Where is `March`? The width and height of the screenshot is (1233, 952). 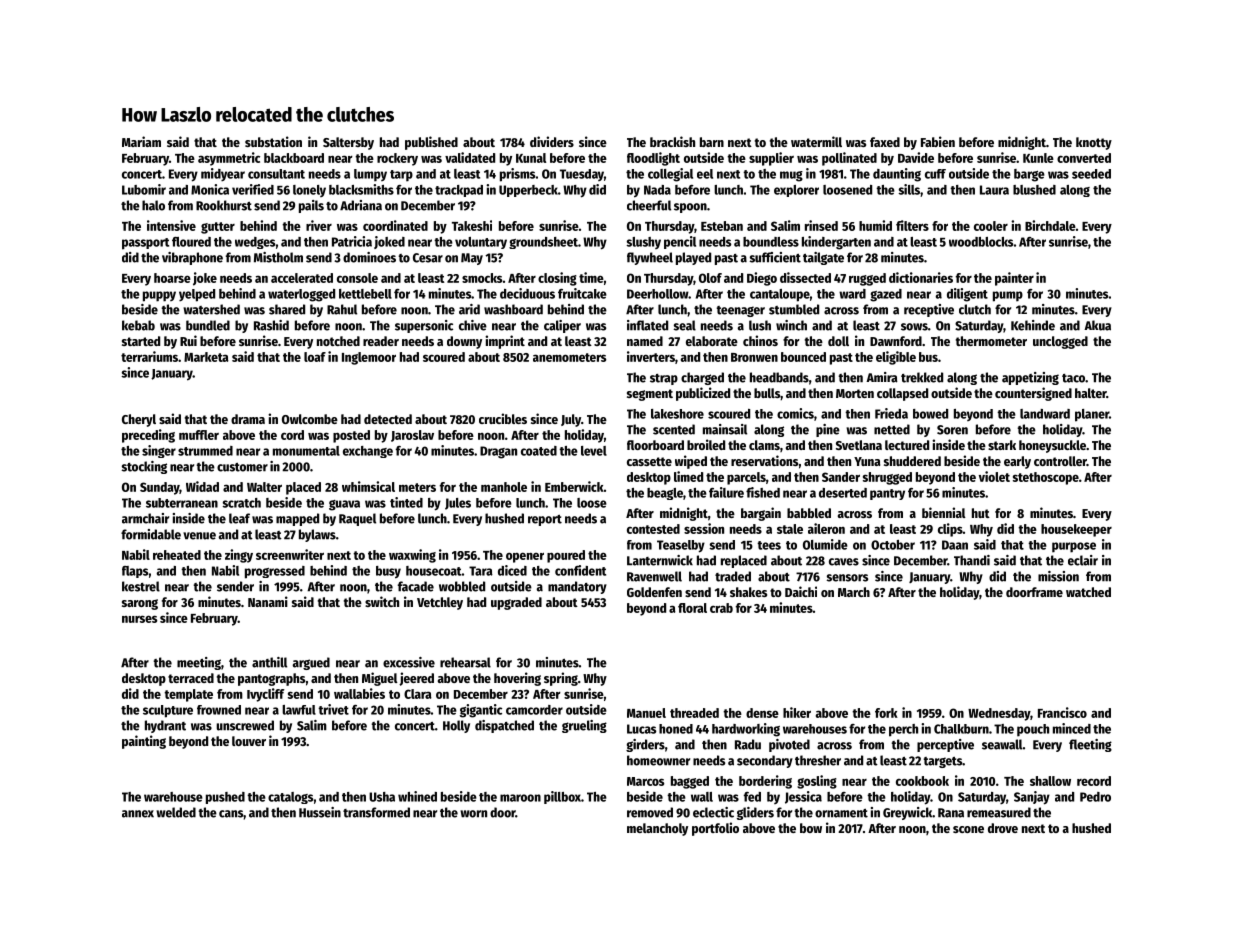 March is located at coordinates (854, 592).
